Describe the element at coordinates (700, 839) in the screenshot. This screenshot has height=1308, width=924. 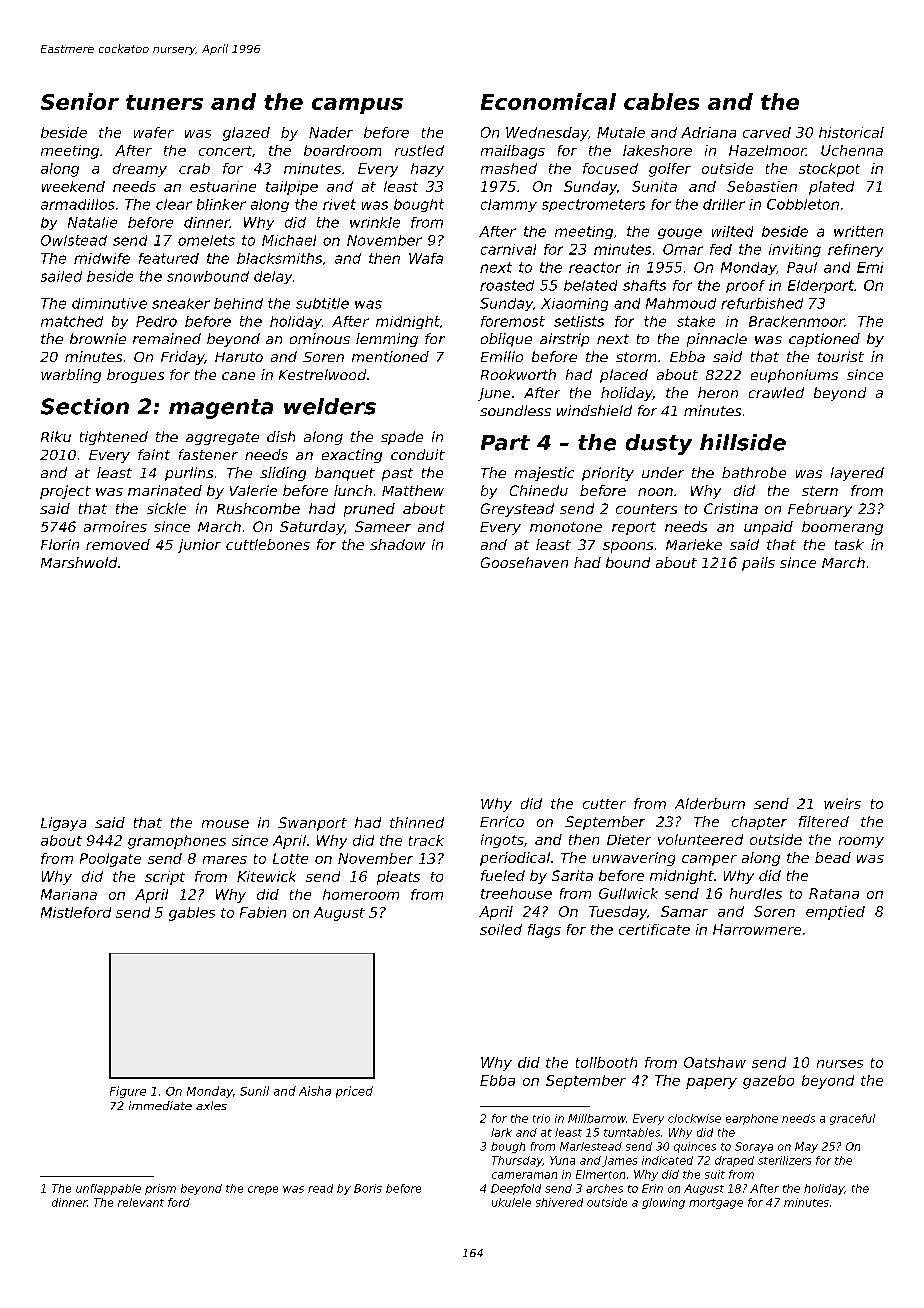
I see `volunteered` at that location.
